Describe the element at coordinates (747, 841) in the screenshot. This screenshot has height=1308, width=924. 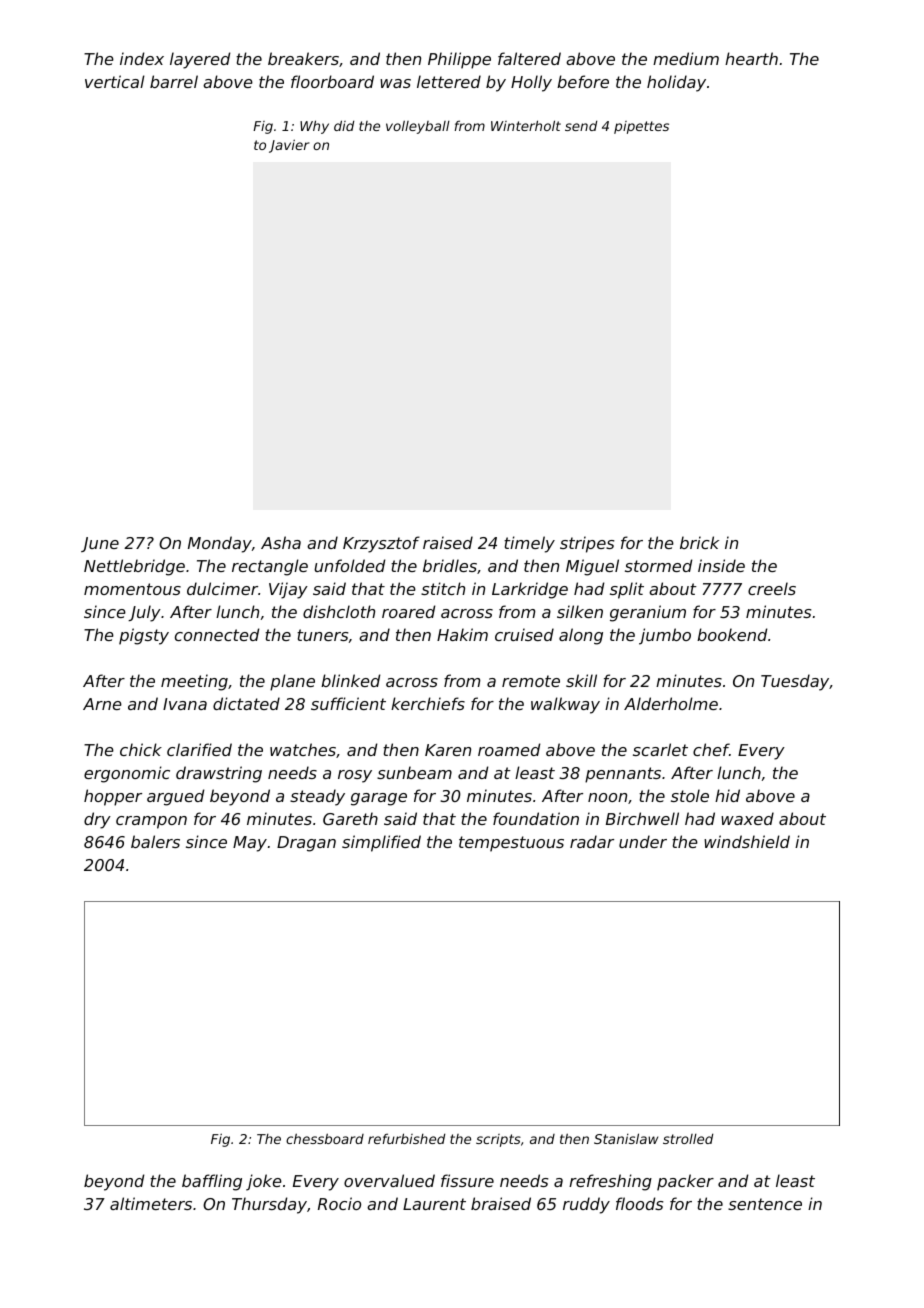
I see `windshield` at that location.
